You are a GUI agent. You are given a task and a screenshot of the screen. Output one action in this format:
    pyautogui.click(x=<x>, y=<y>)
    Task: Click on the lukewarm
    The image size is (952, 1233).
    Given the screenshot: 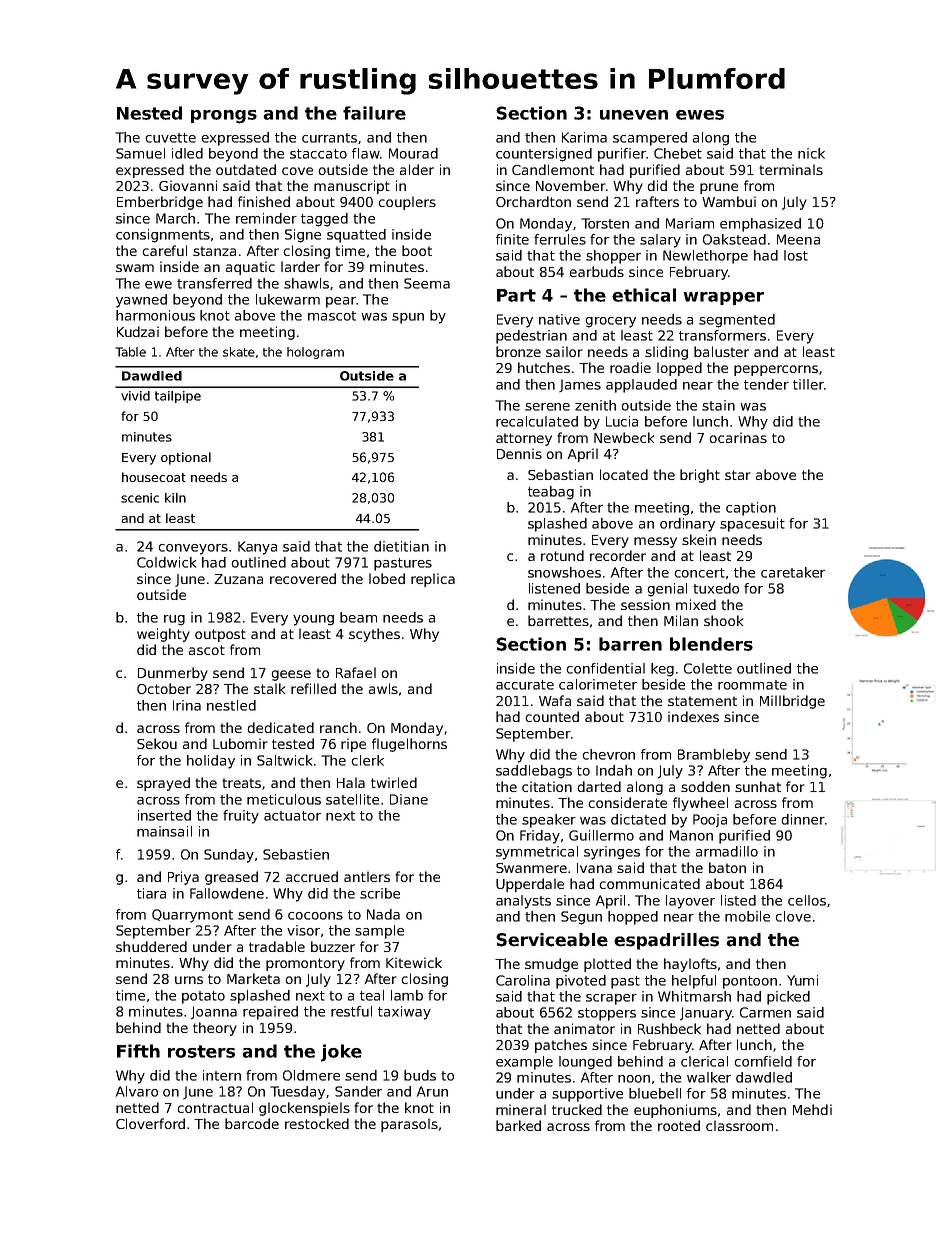 What is the action you would take?
    pyautogui.click(x=288, y=299)
